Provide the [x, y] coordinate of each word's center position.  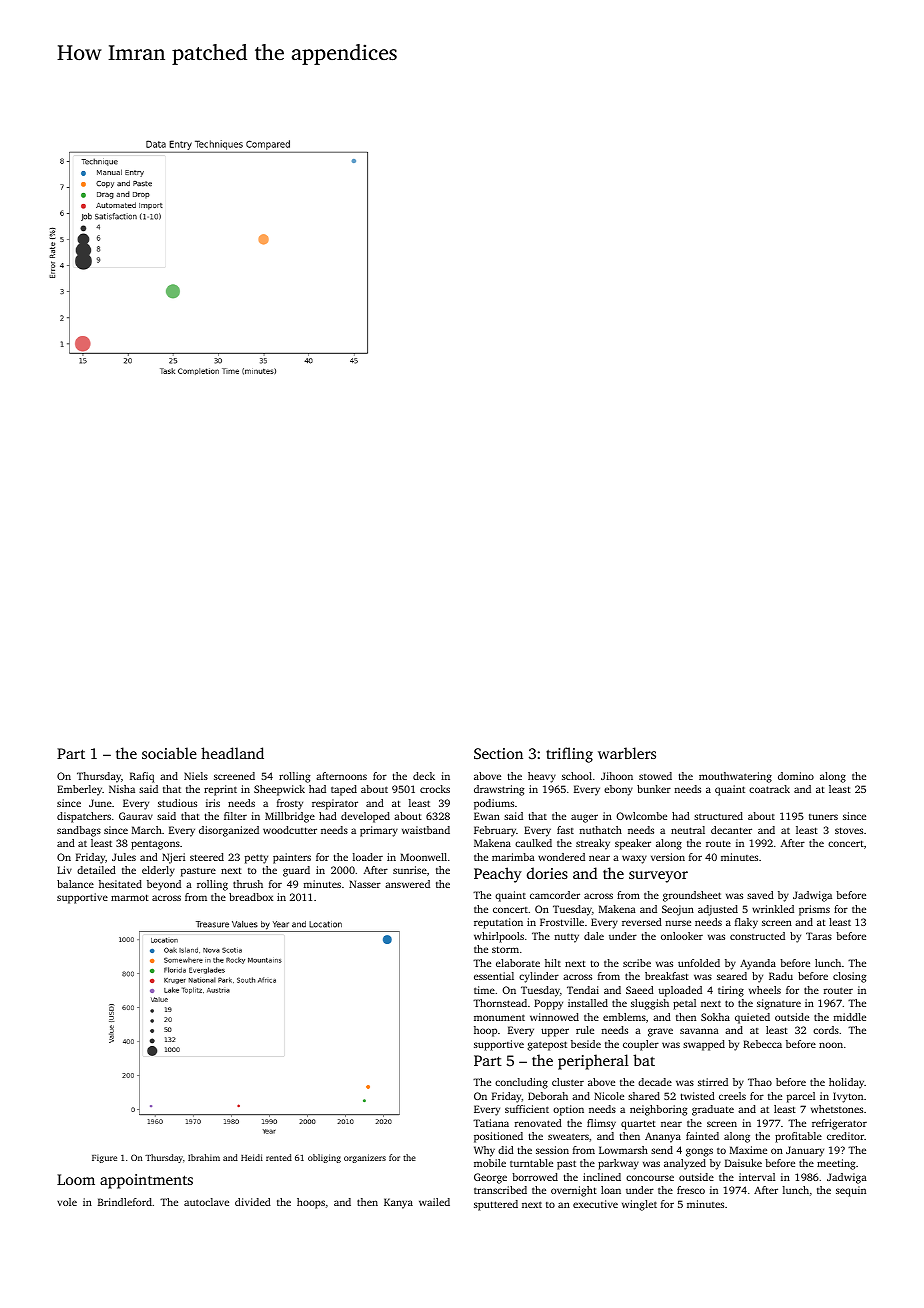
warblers [627, 753]
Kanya [398, 1203]
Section [498, 753]
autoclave [206, 1202]
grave [660, 1032]
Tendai [583, 990]
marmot [130, 897]
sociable [169, 753]
